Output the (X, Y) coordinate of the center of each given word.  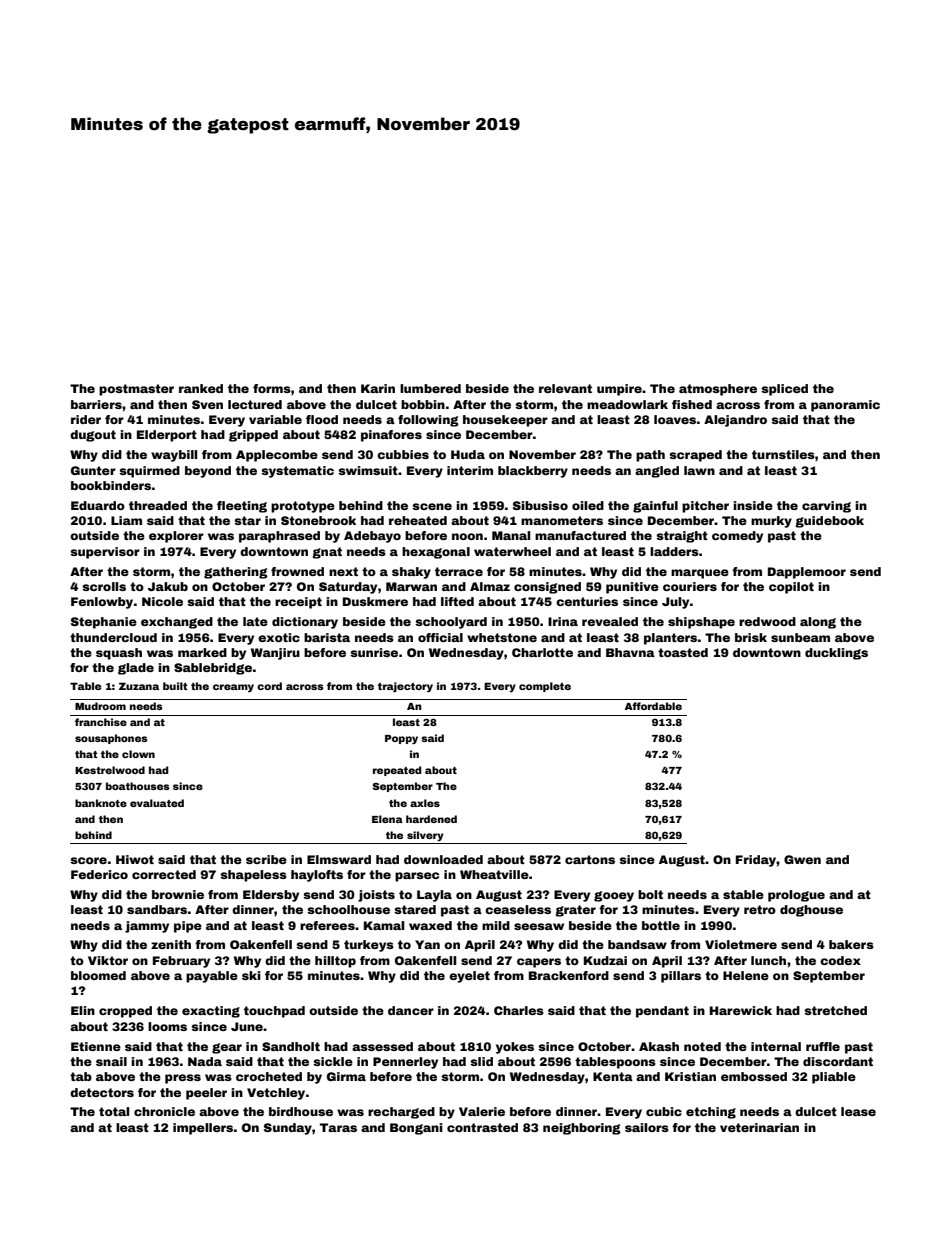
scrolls (104, 586)
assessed (382, 1046)
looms (167, 1026)
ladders (674, 551)
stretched (835, 1010)
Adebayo (372, 537)
